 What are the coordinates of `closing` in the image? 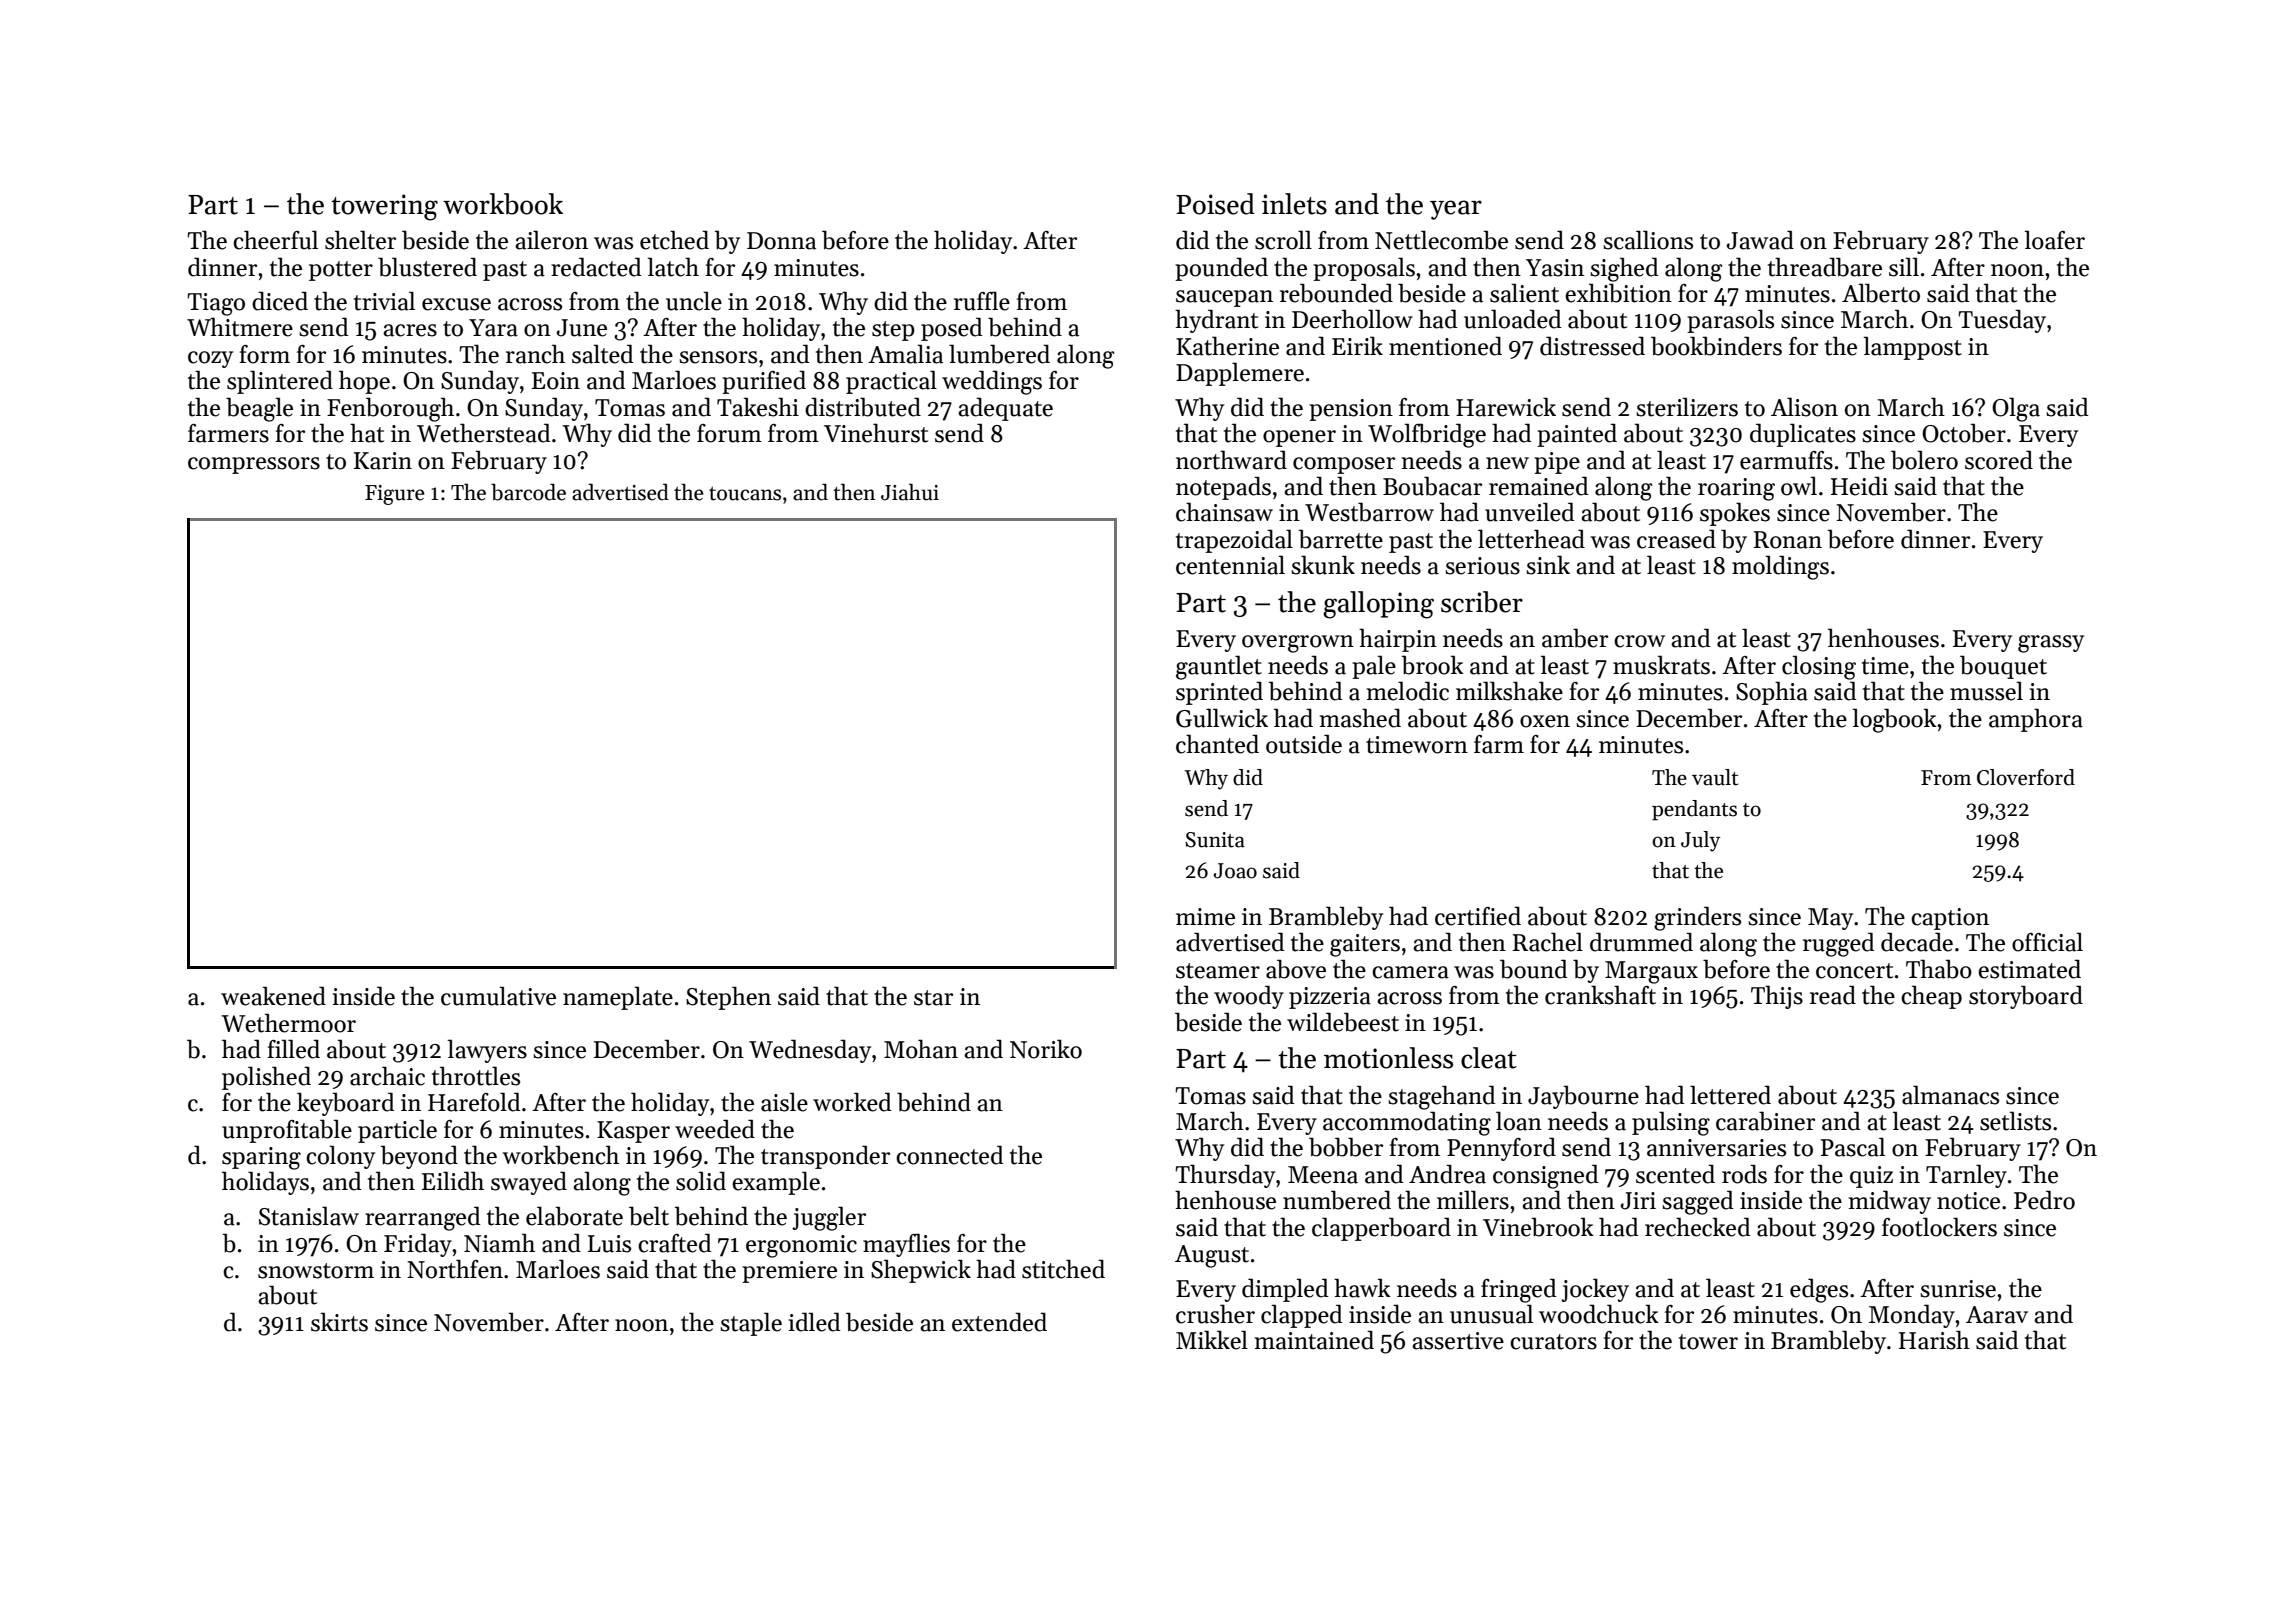 It's located at (1819, 667).
